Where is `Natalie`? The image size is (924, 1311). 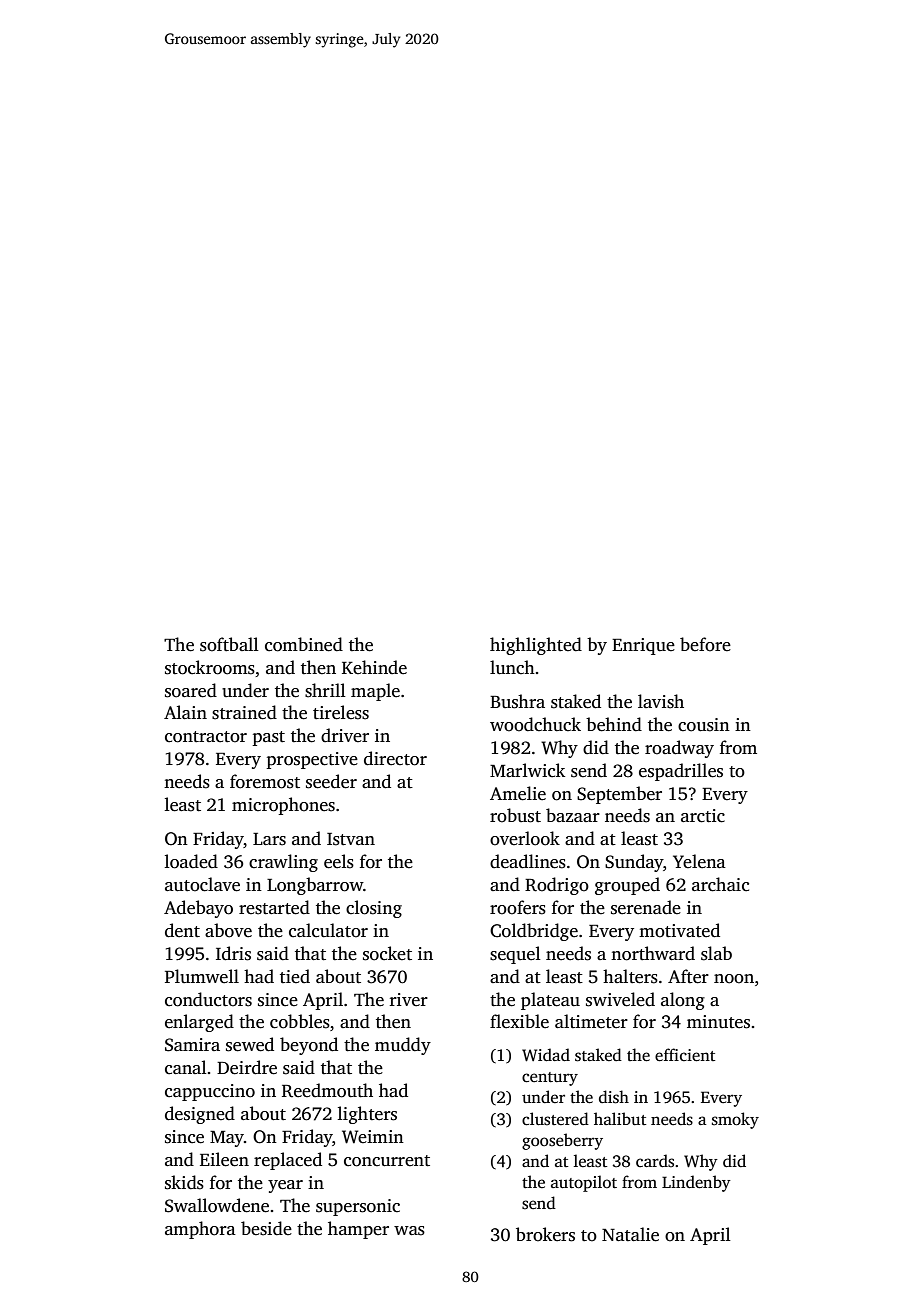
Natalie is located at coordinates (630, 1234).
